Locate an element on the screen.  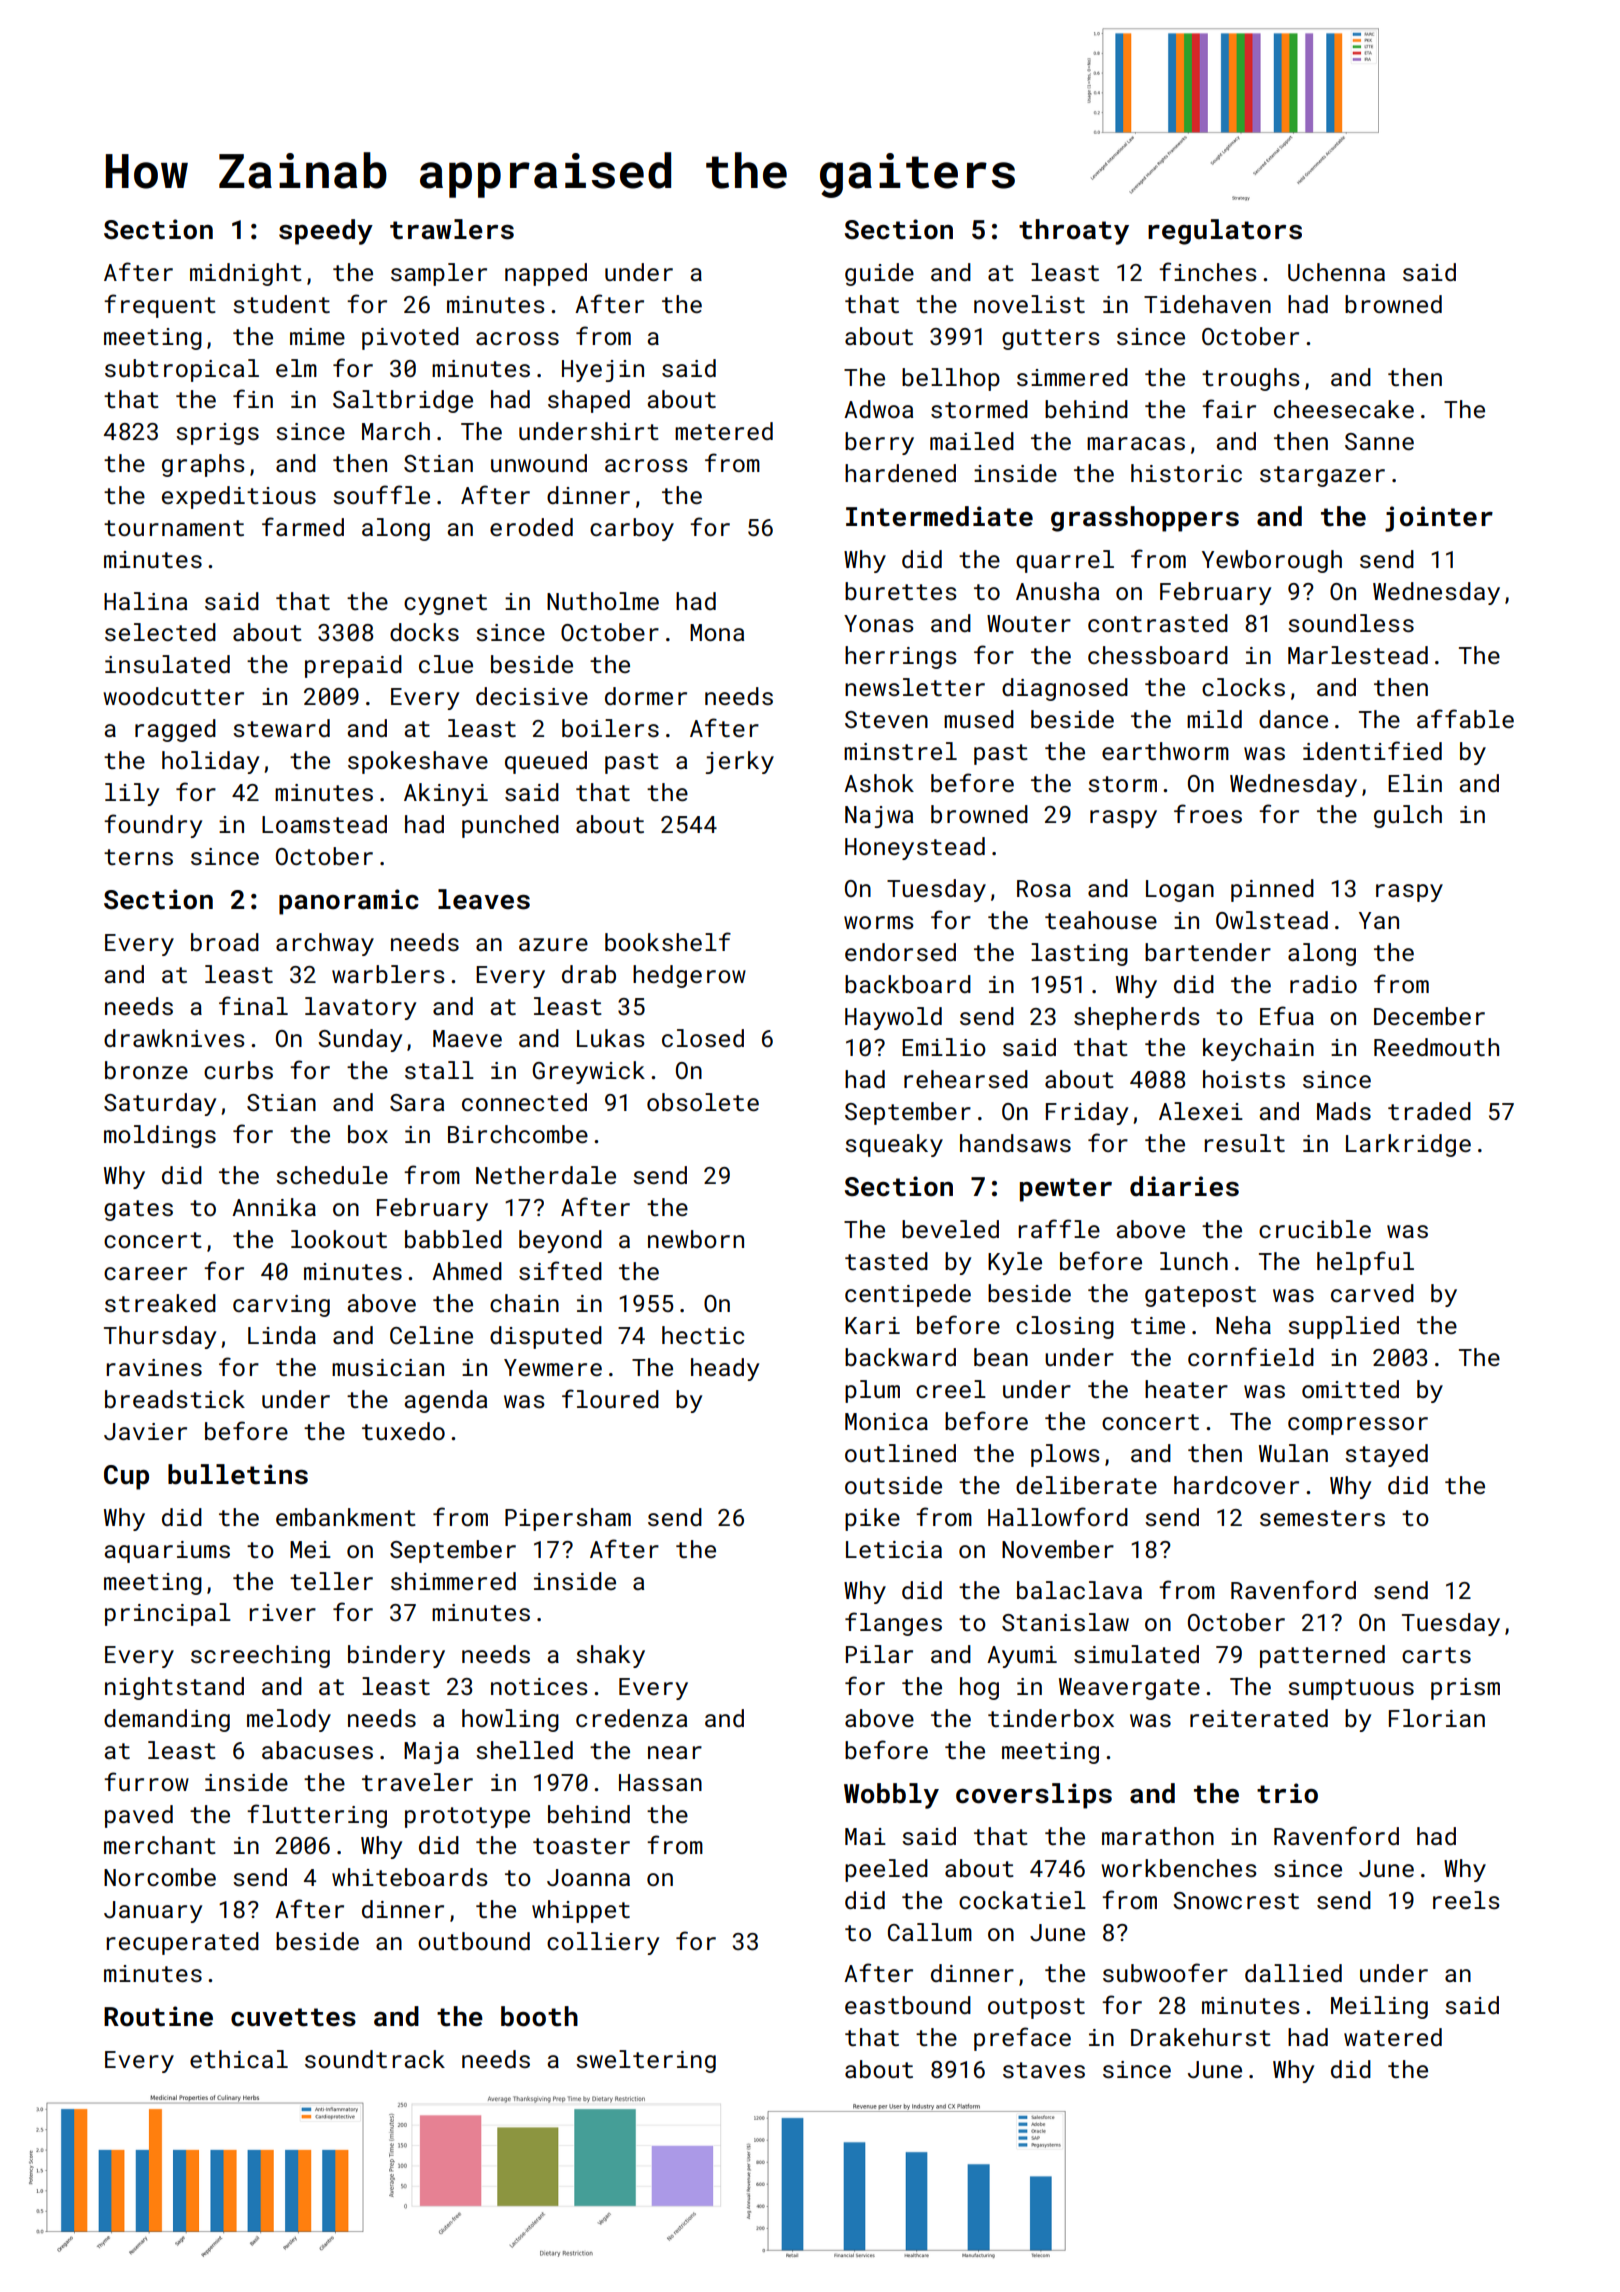
Ahmed is located at coordinates (467, 1271).
